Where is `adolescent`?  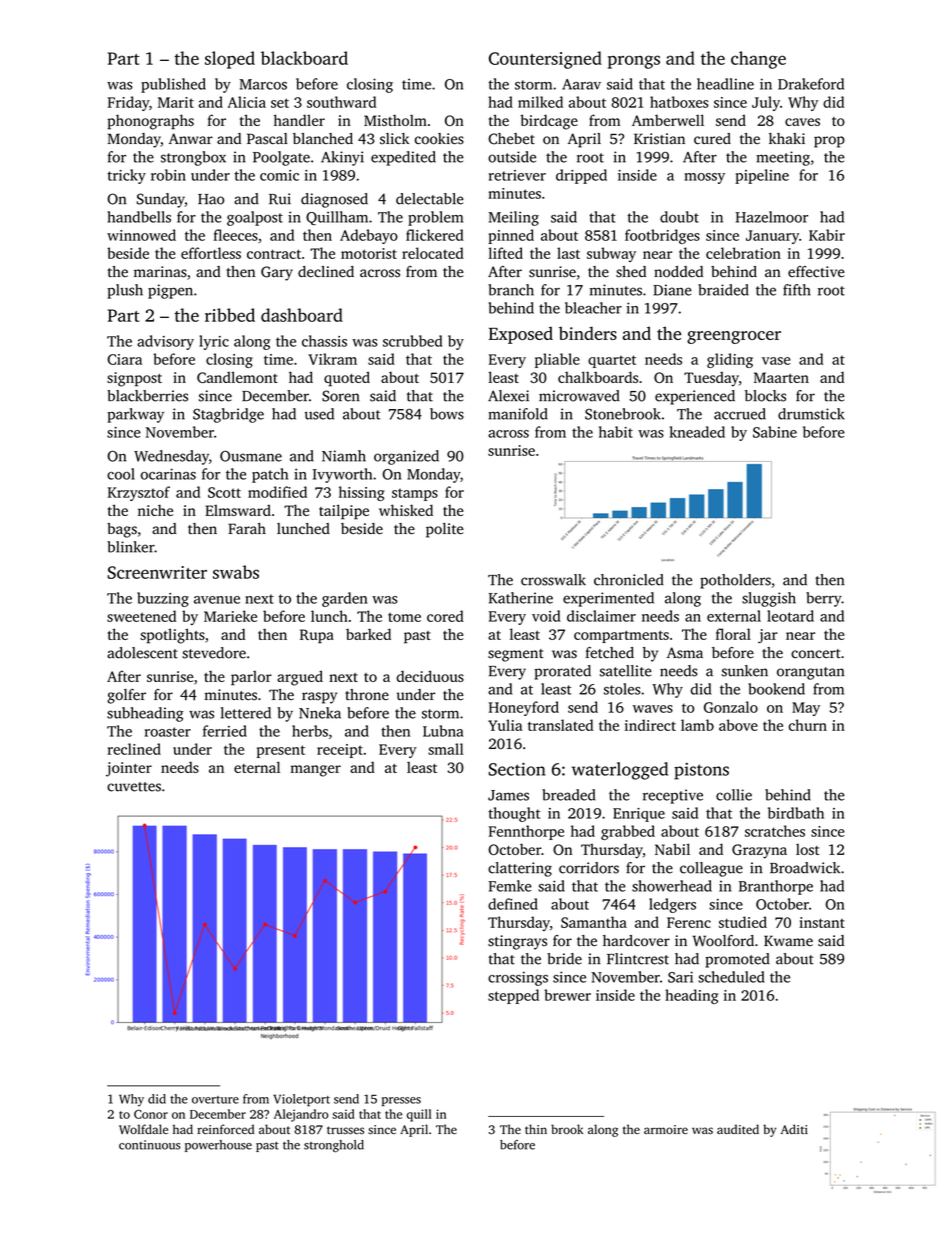
adolescent is located at coordinates (142, 653).
